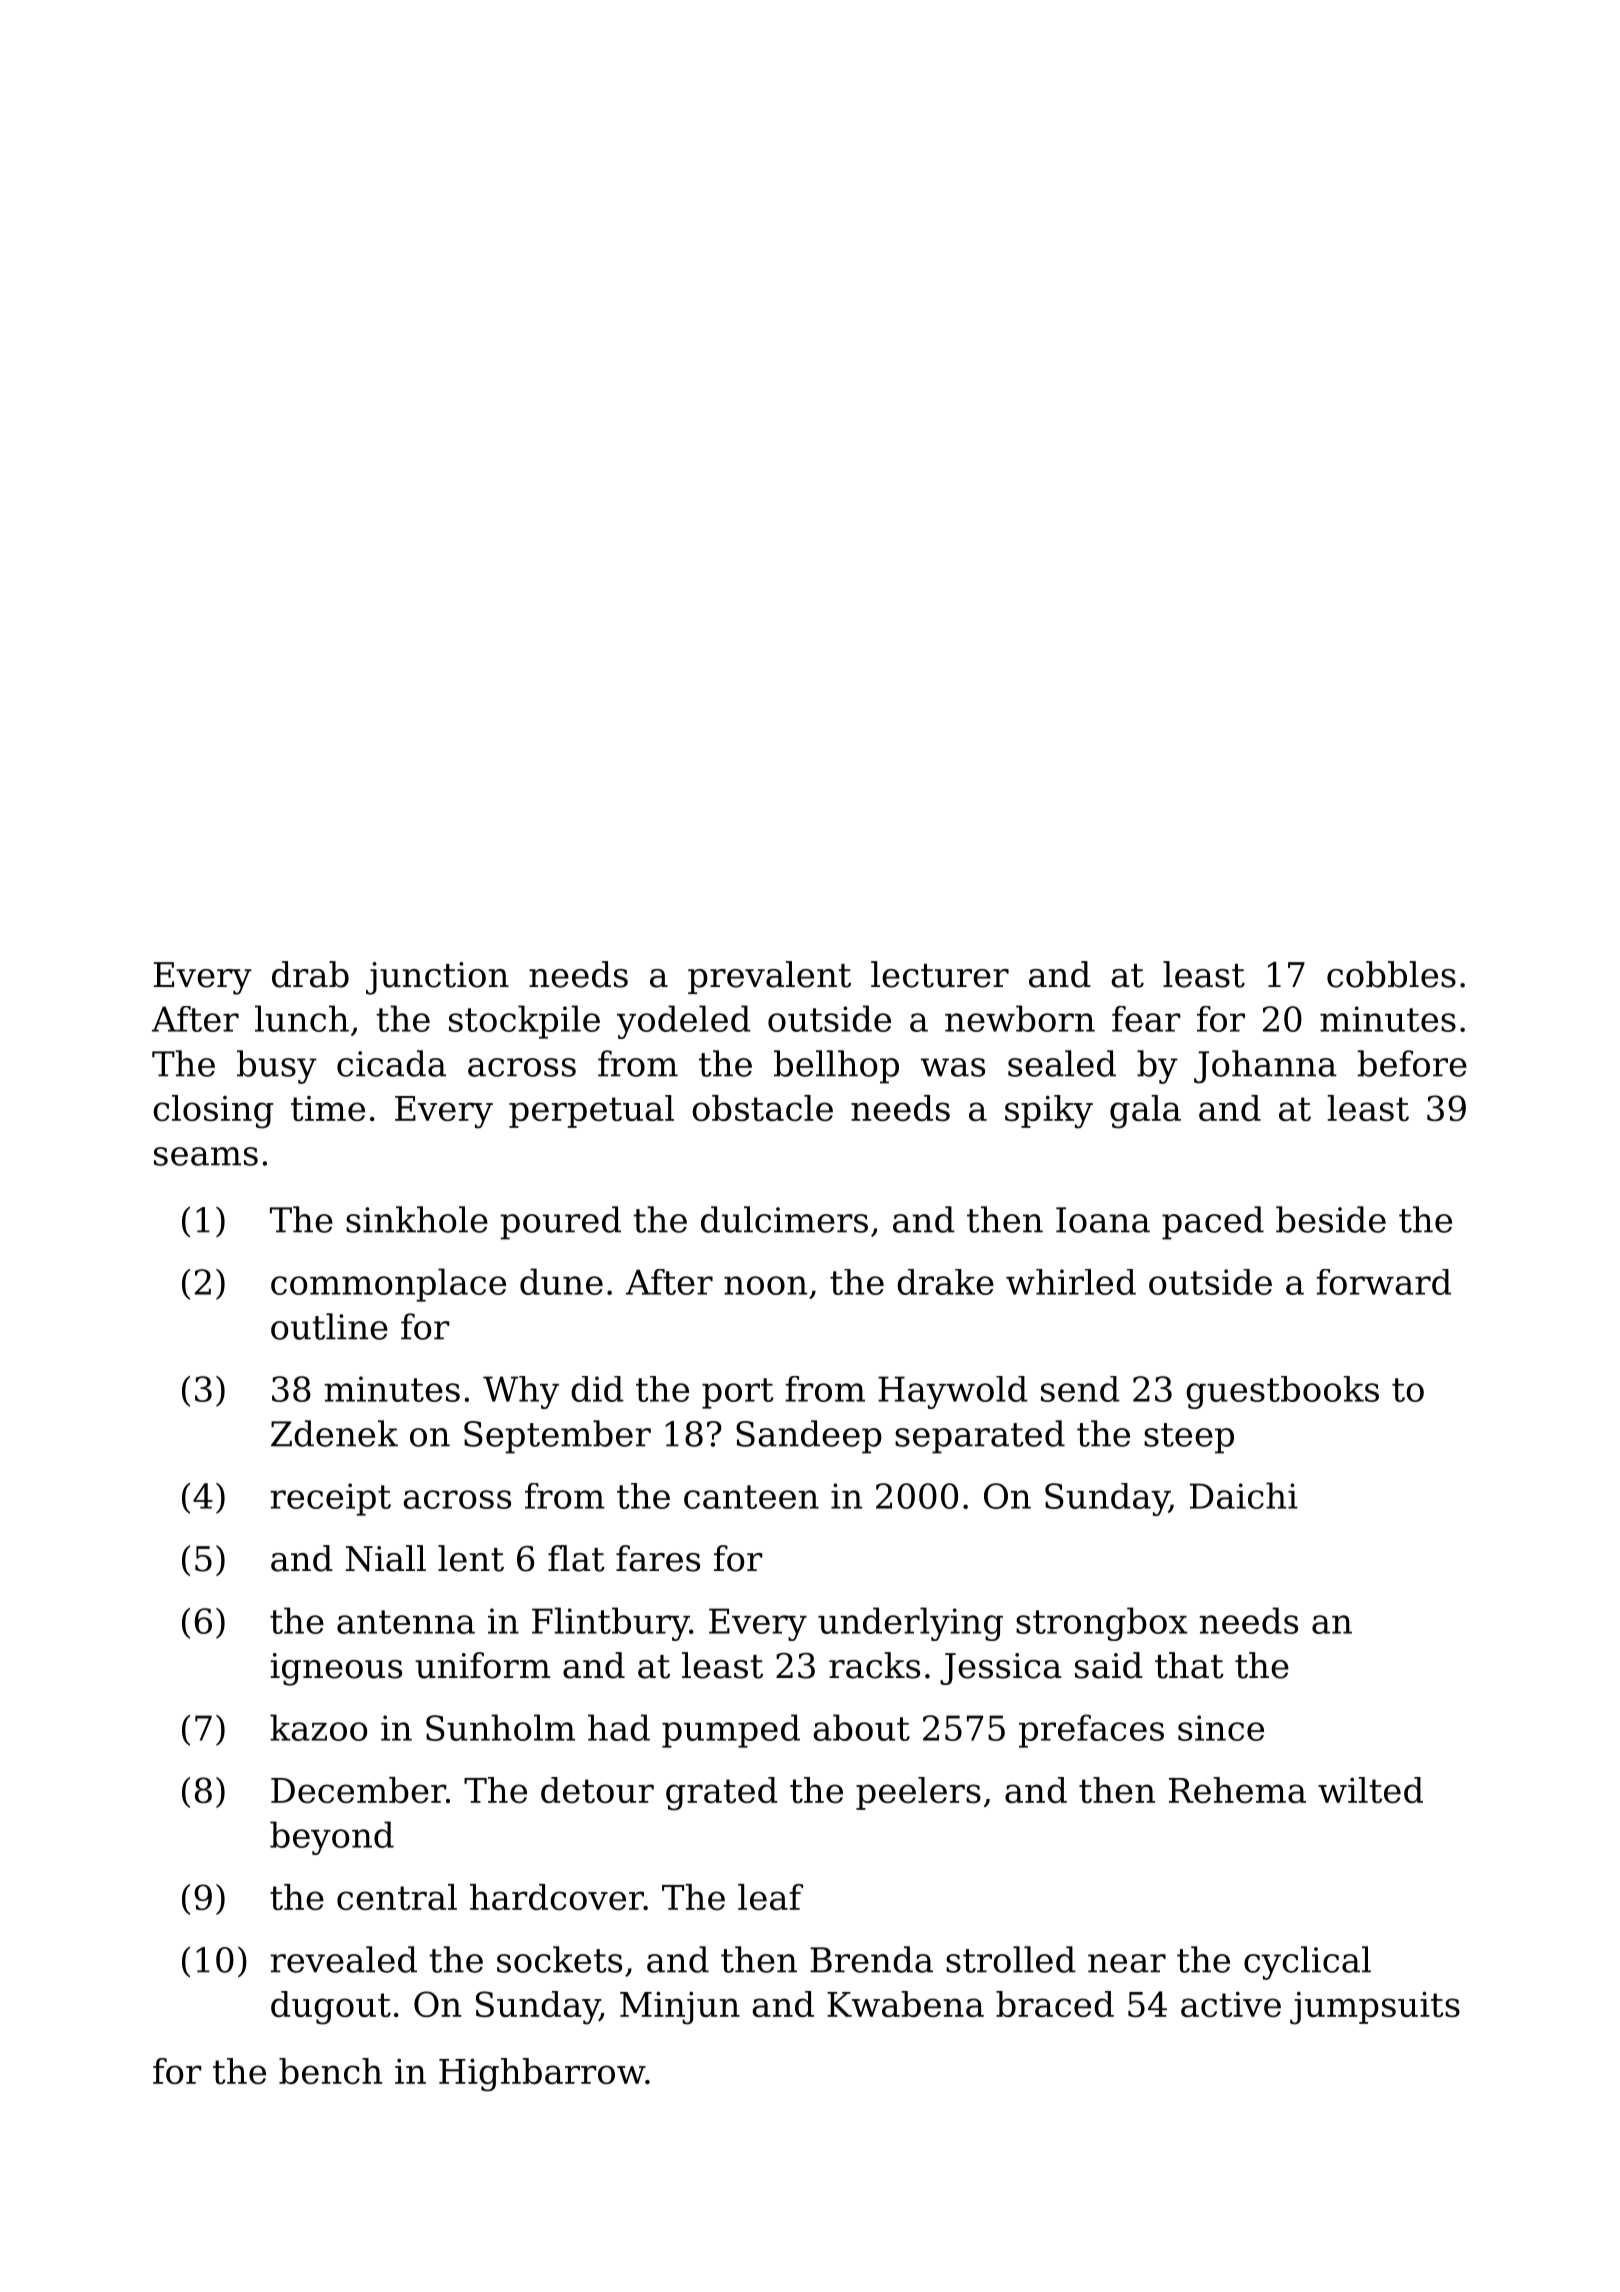 This screenshot has width=1620, height=2292. I want to click on Daichi, so click(1244, 1495).
